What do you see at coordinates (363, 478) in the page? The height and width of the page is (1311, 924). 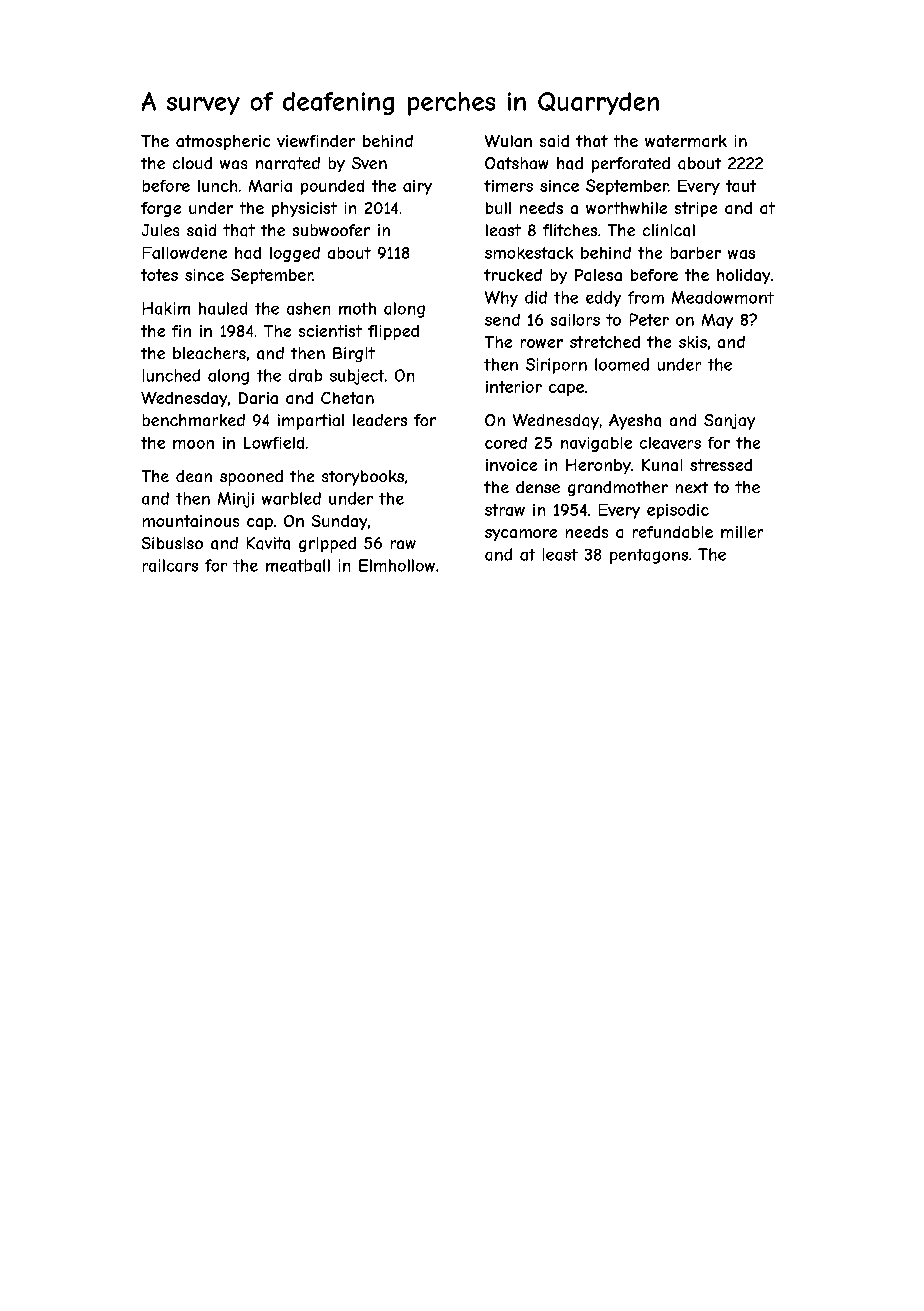 I see `storybooks` at bounding box center [363, 478].
